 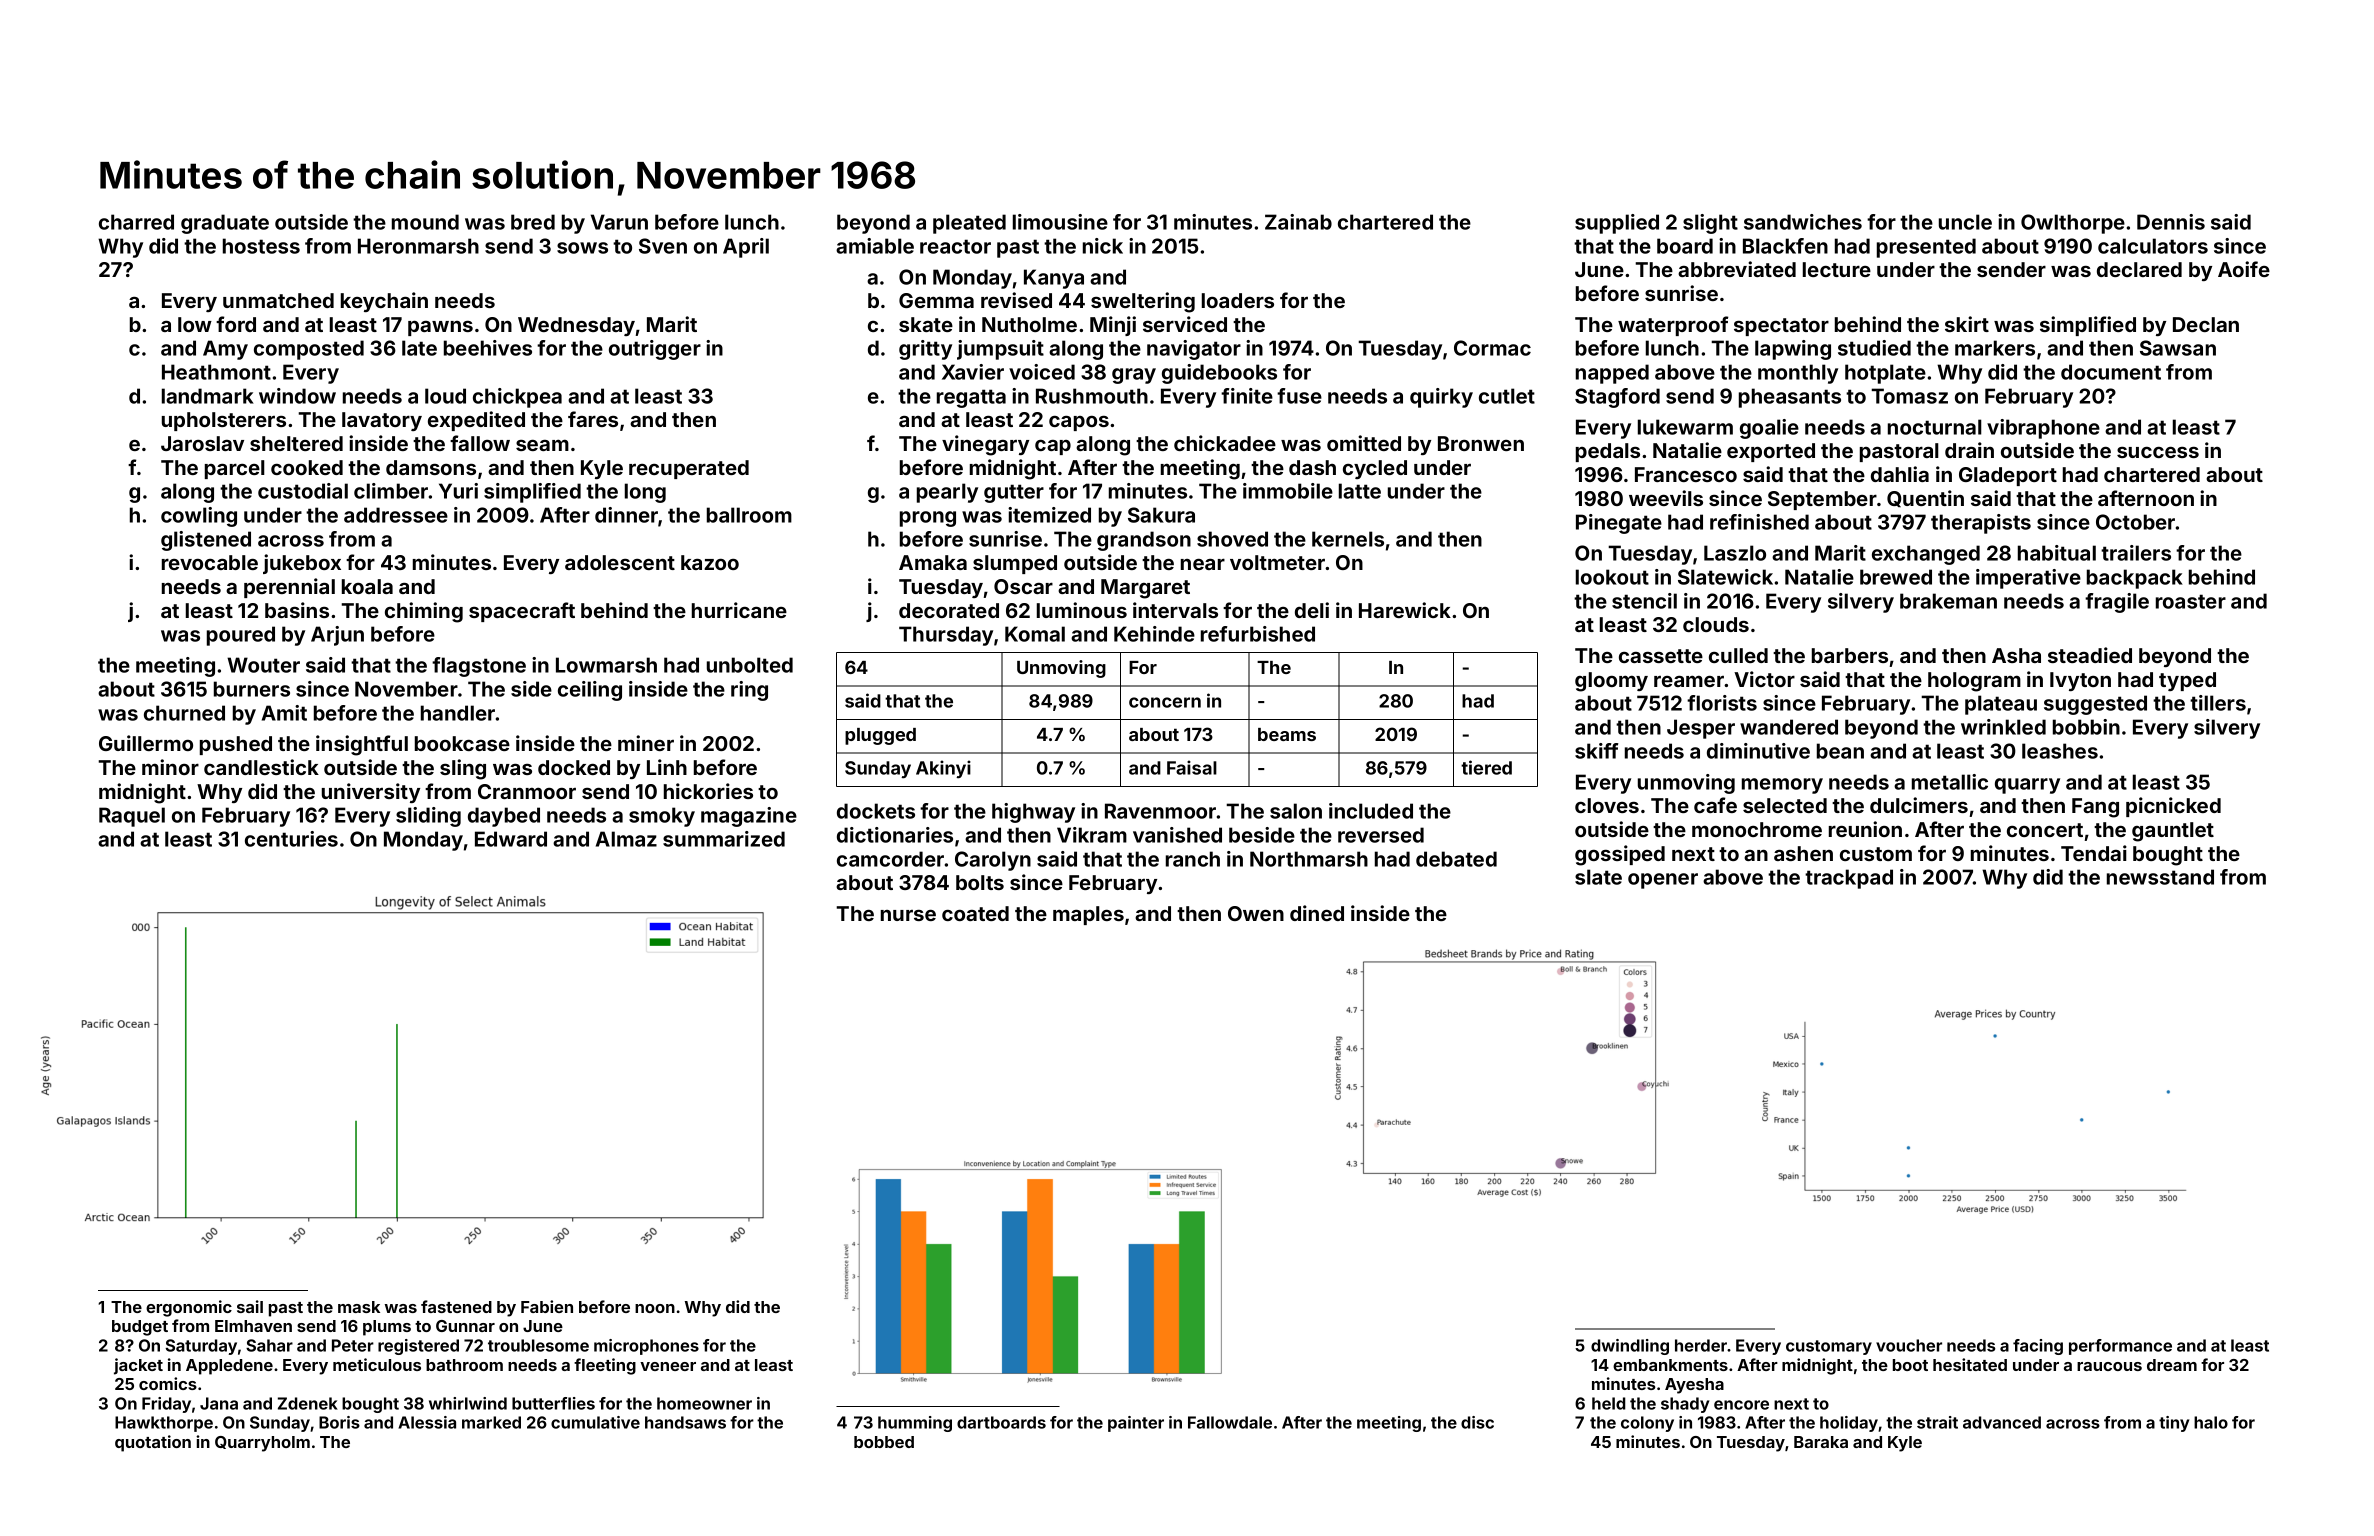 What do you see at coordinates (1136, 1424) in the document?
I see `painter` at bounding box center [1136, 1424].
